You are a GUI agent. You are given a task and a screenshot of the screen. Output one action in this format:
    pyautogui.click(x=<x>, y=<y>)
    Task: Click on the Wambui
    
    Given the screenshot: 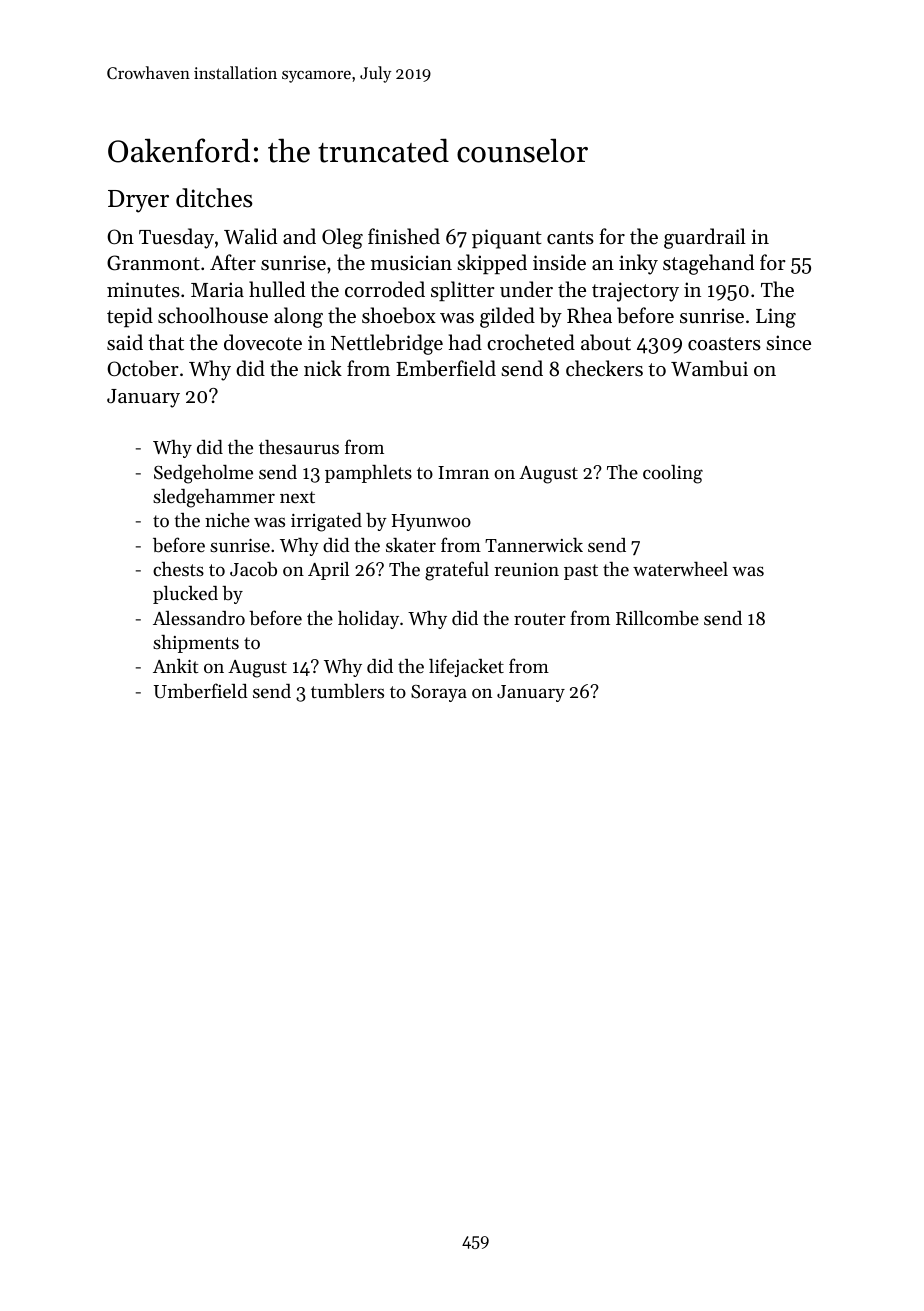 What is the action you would take?
    pyautogui.click(x=709, y=368)
